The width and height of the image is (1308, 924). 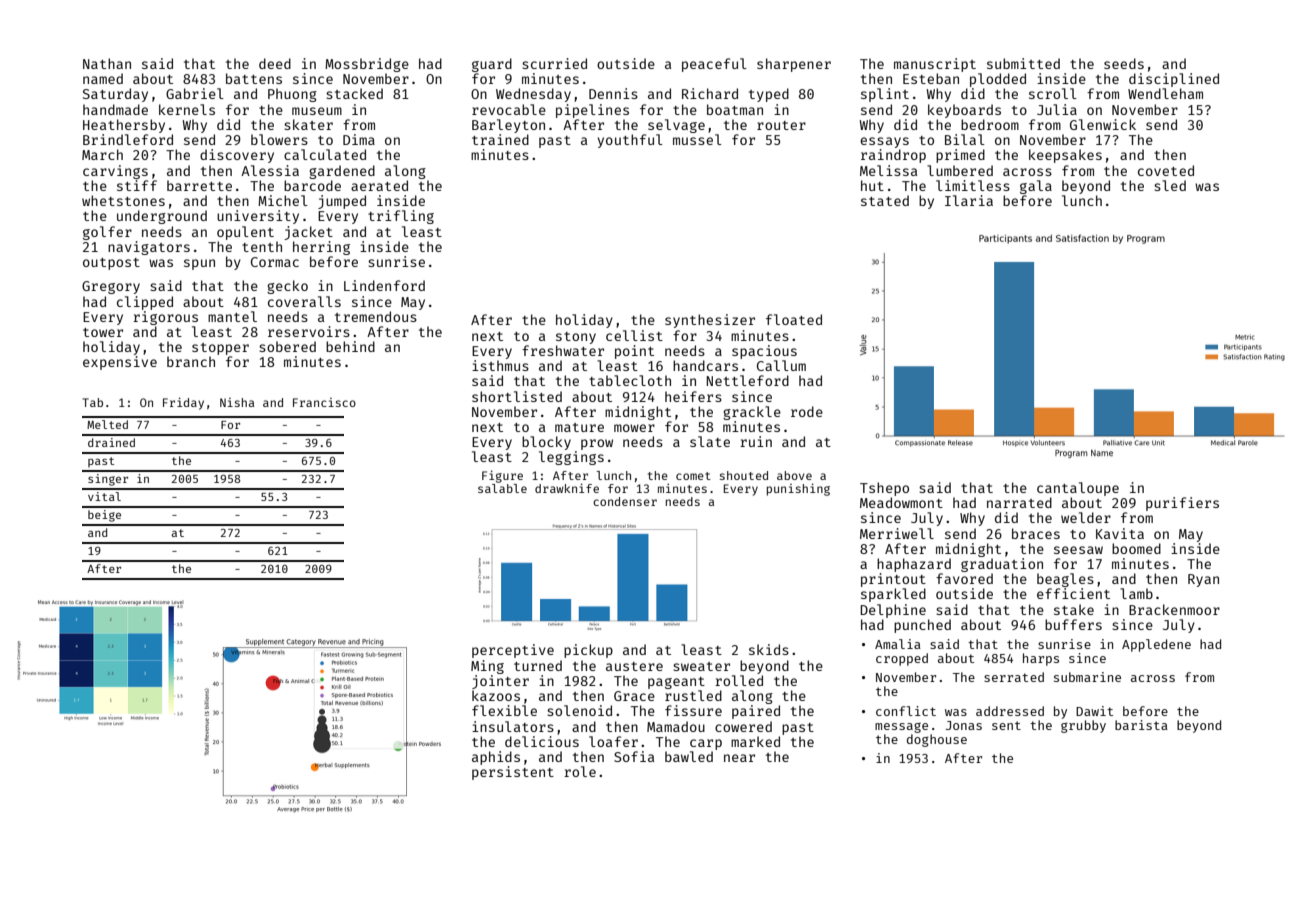 What do you see at coordinates (513, 773) in the image?
I see `persistent` at bounding box center [513, 773].
